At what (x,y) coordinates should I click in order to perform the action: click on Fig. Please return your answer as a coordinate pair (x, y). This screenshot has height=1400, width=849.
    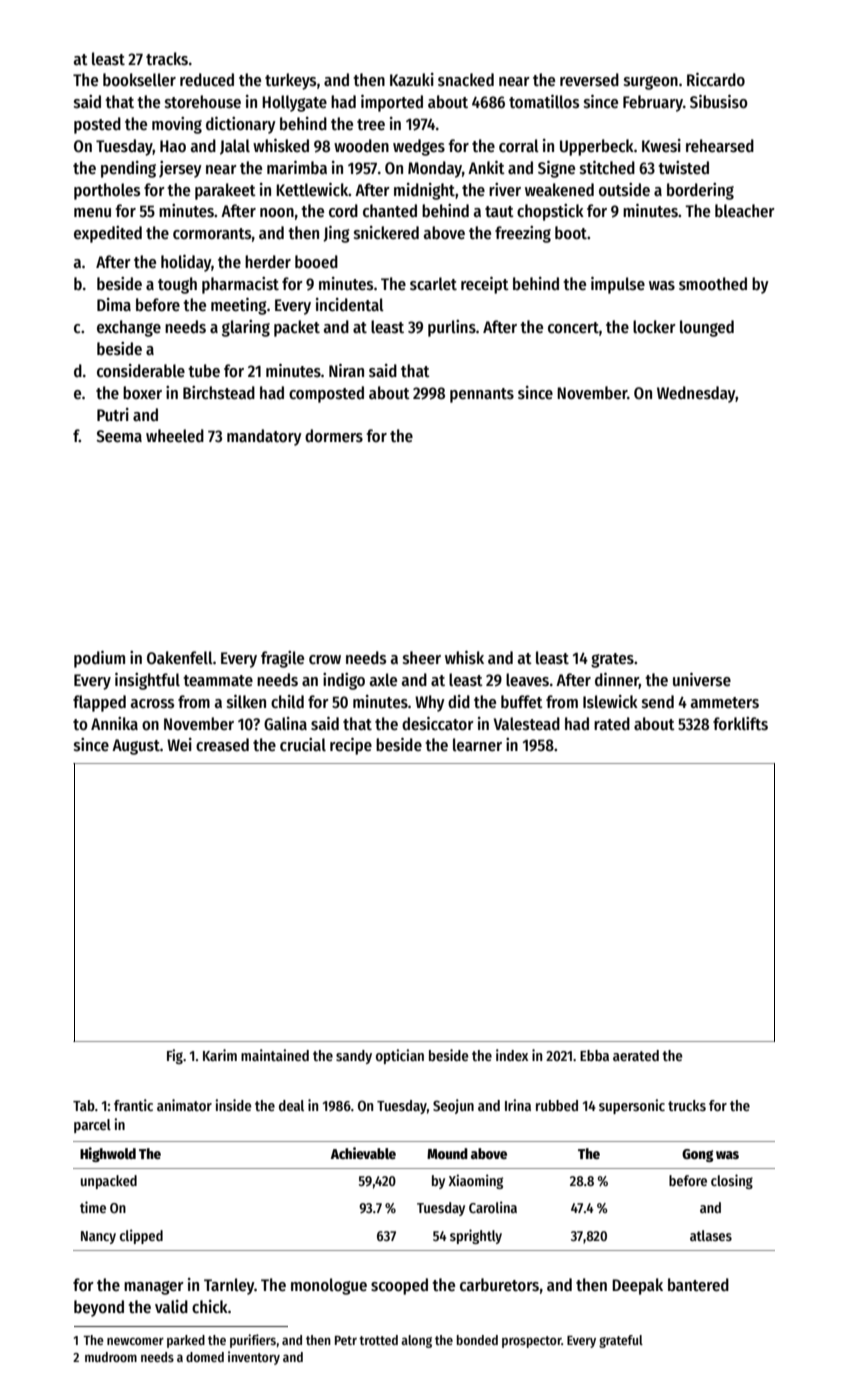
    Looking at the image, I should click on (175, 1056).
